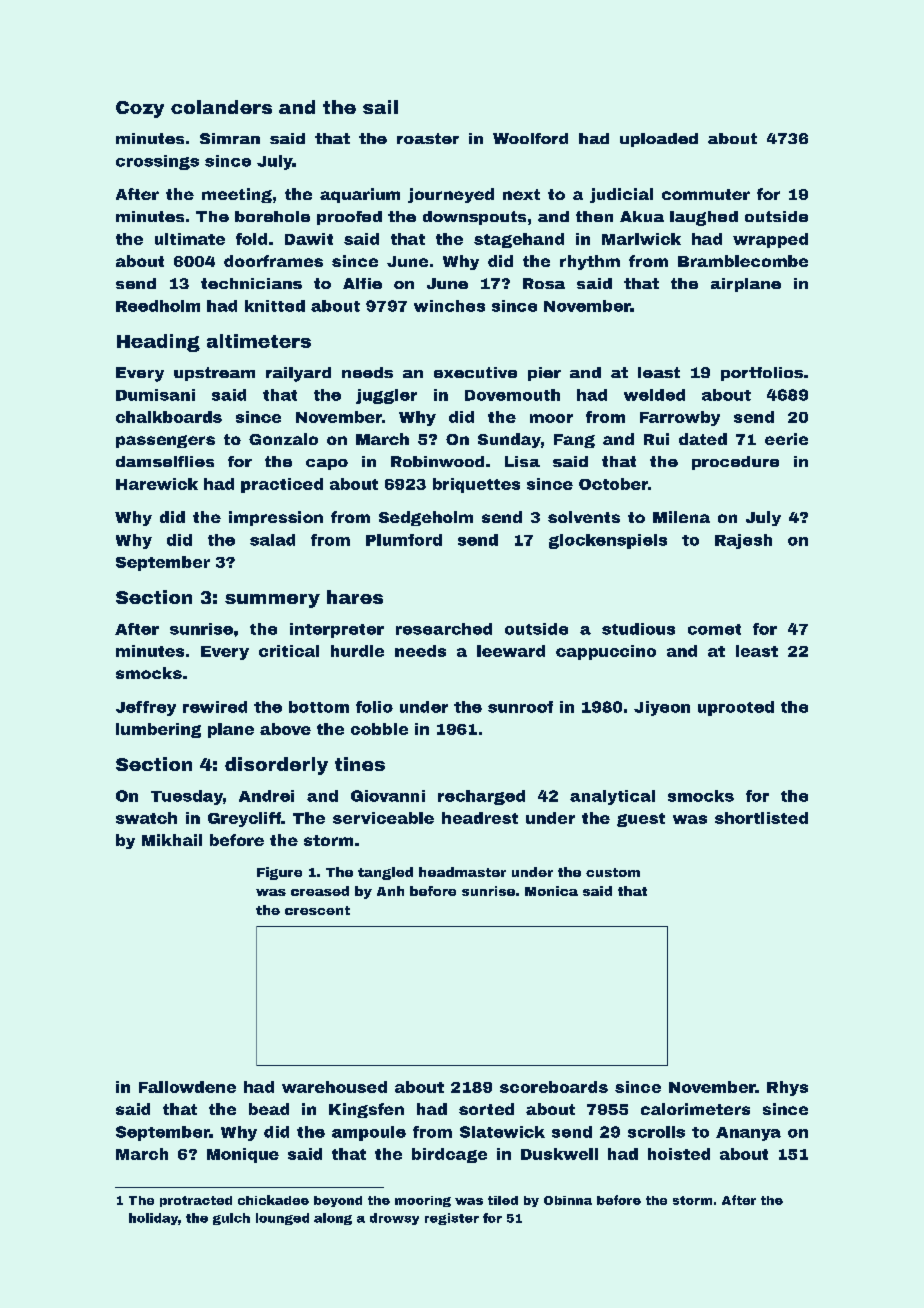 The width and height of the page is (924, 1308). I want to click on uploaded, so click(659, 140).
